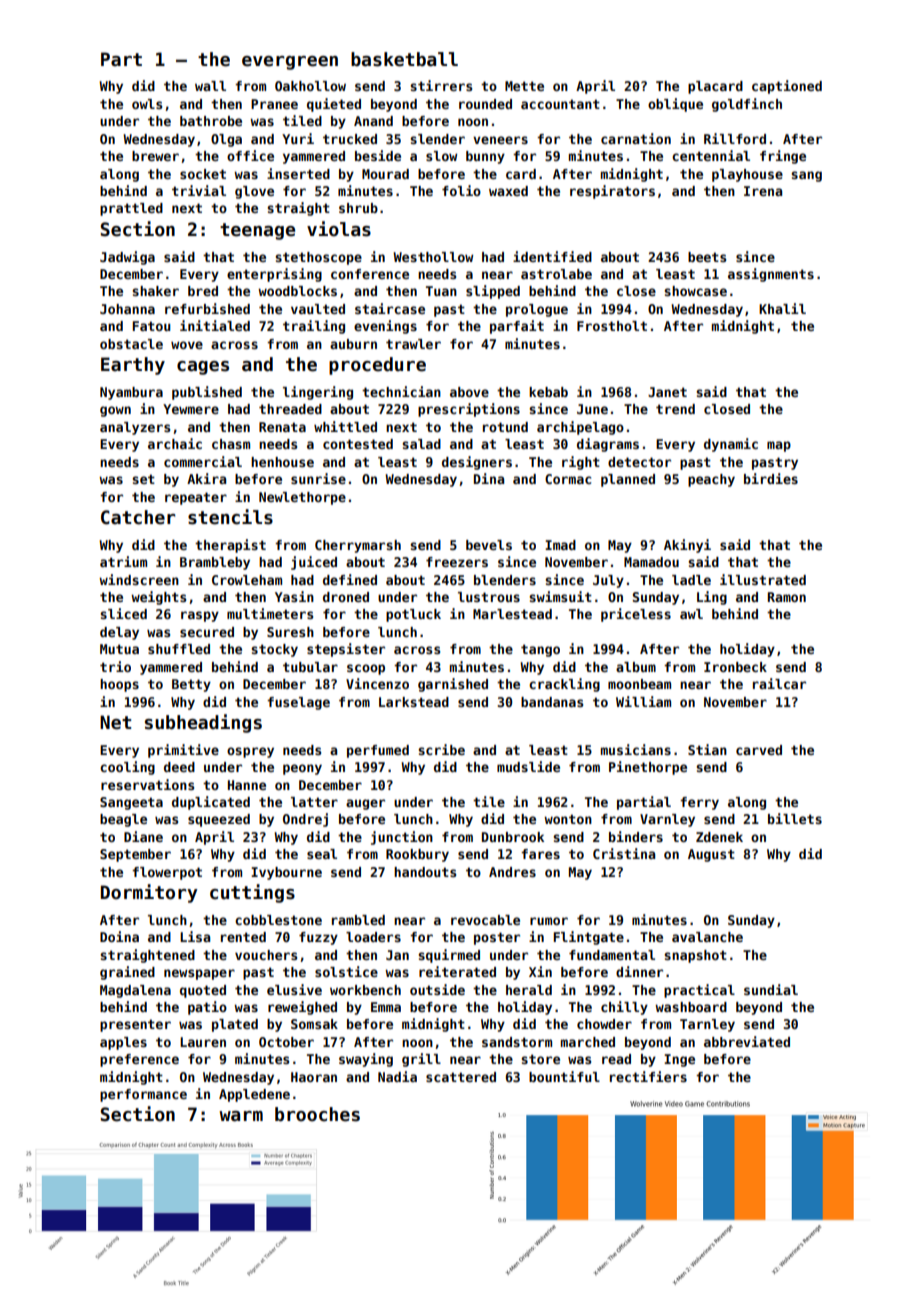 The image size is (924, 1308). Describe the element at coordinates (540, 971) in the document. I see `Xin` at that location.
